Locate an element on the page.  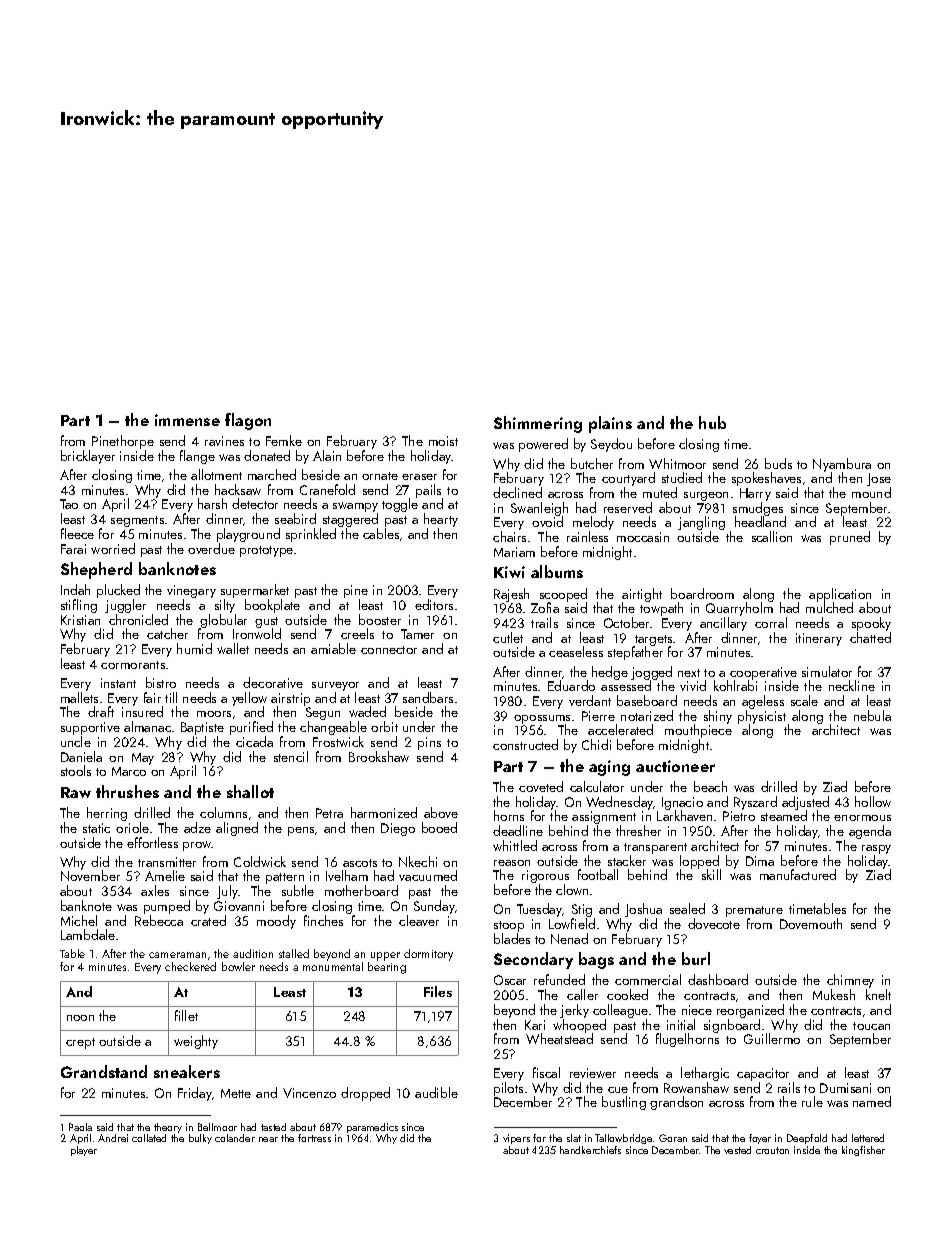
stifling is located at coordinates (79, 606).
